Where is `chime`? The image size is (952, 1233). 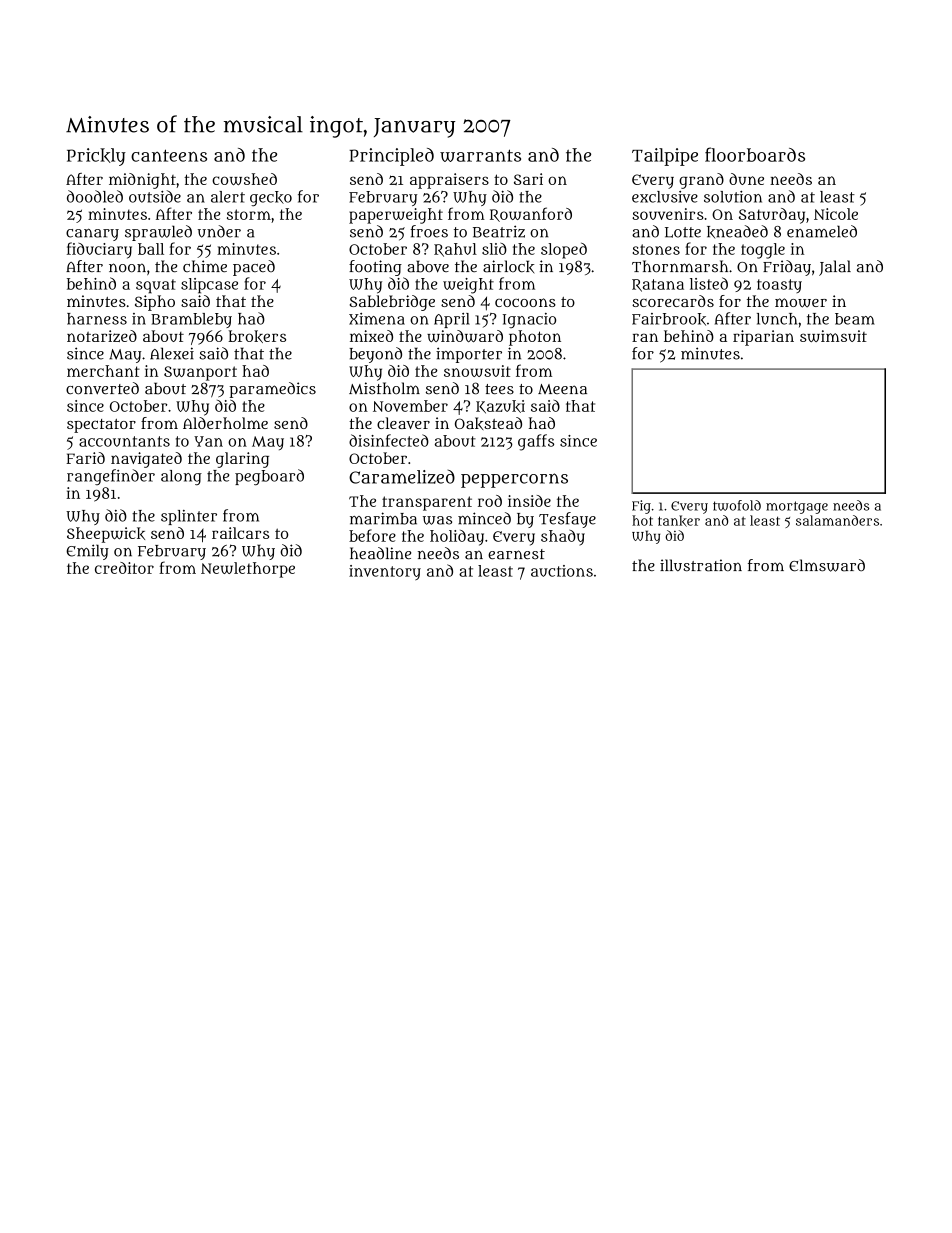 chime is located at coordinates (205, 266).
